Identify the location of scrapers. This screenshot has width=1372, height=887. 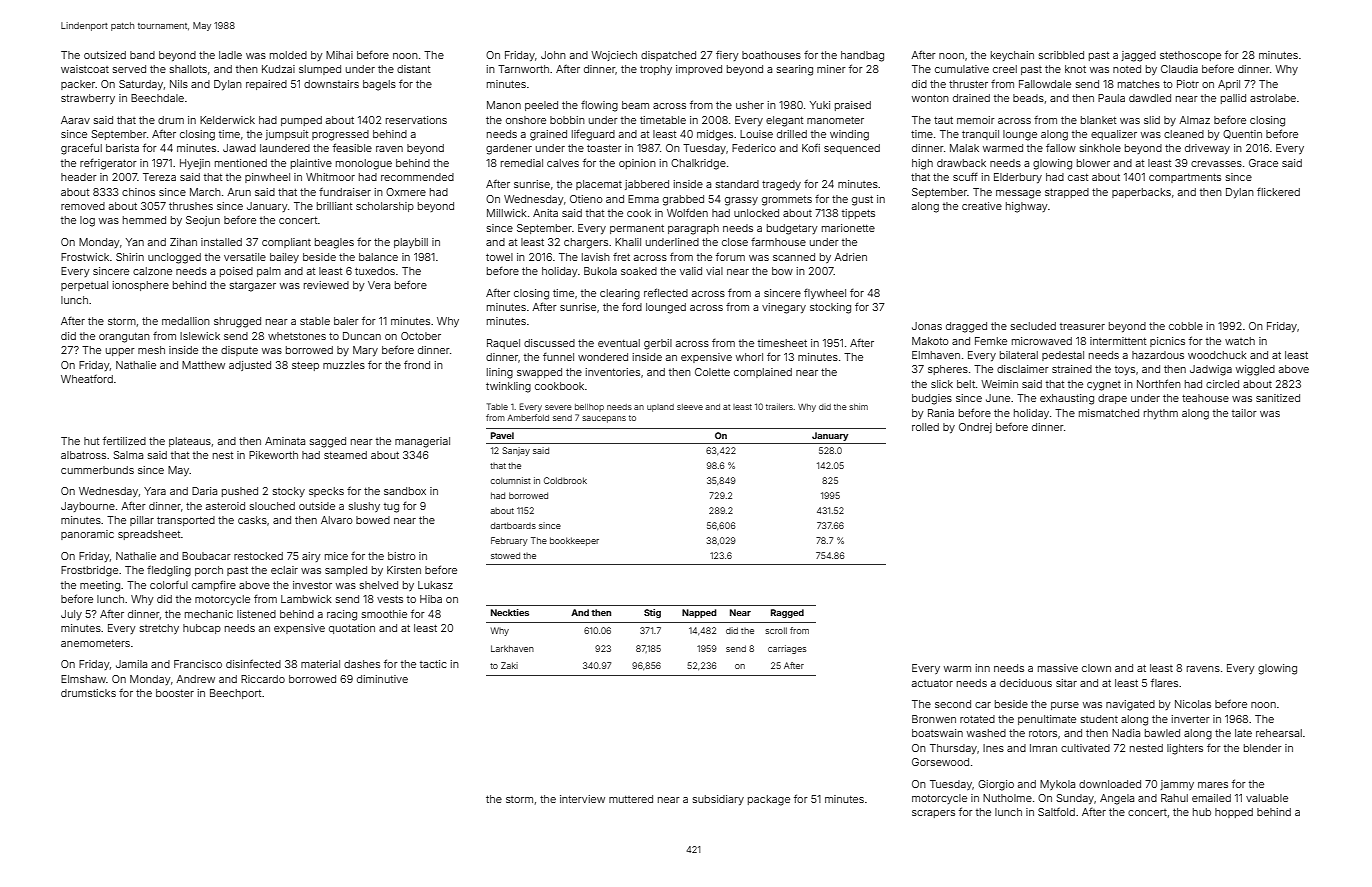
(933, 814).
